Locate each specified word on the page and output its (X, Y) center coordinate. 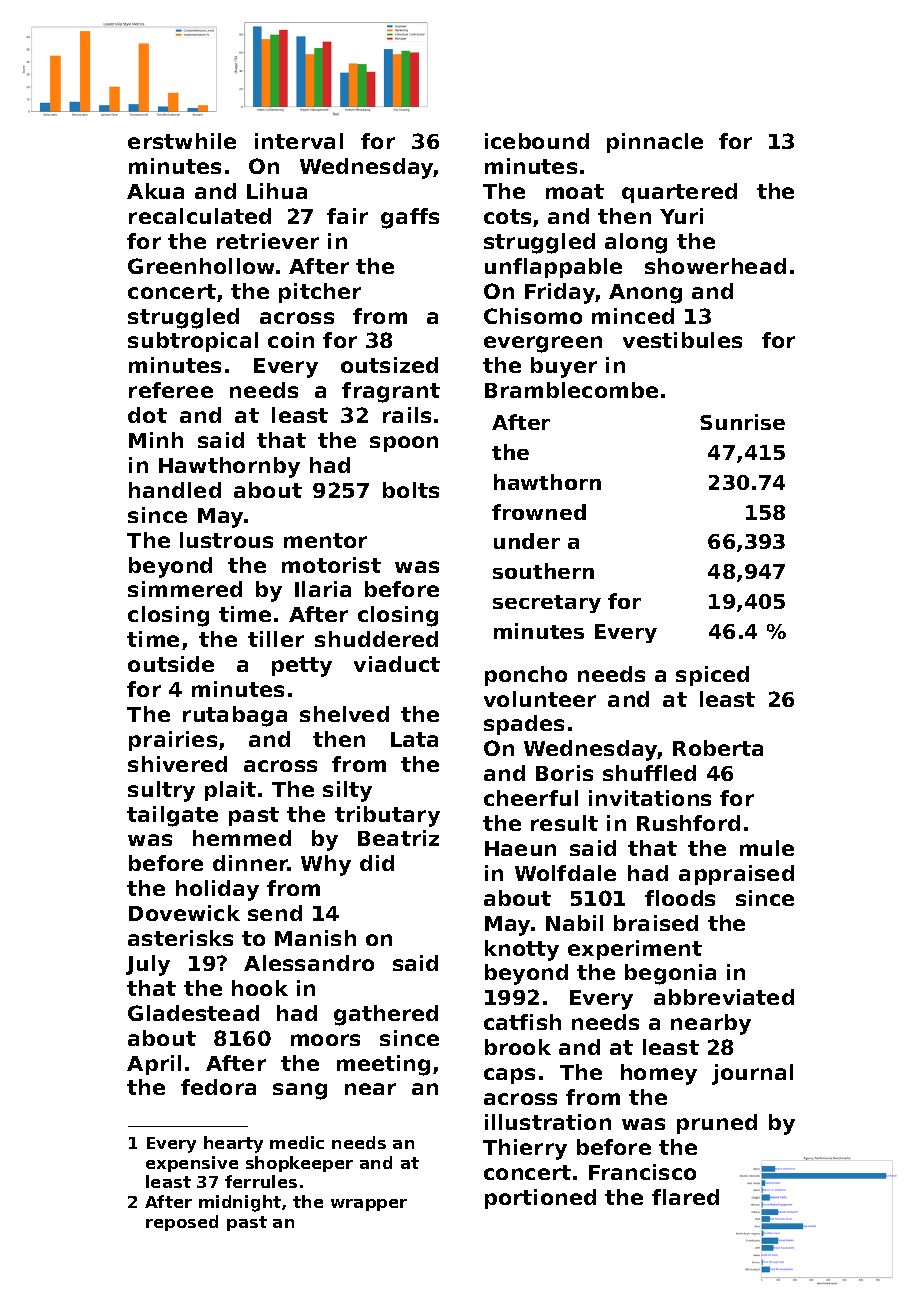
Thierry (525, 1149)
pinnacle (655, 143)
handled (175, 490)
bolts (411, 490)
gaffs (410, 218)
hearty (233, 1144)
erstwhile (182, 141)
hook (260, 988)
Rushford (688, 823)
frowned (539, 512)
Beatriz (398, 838)
